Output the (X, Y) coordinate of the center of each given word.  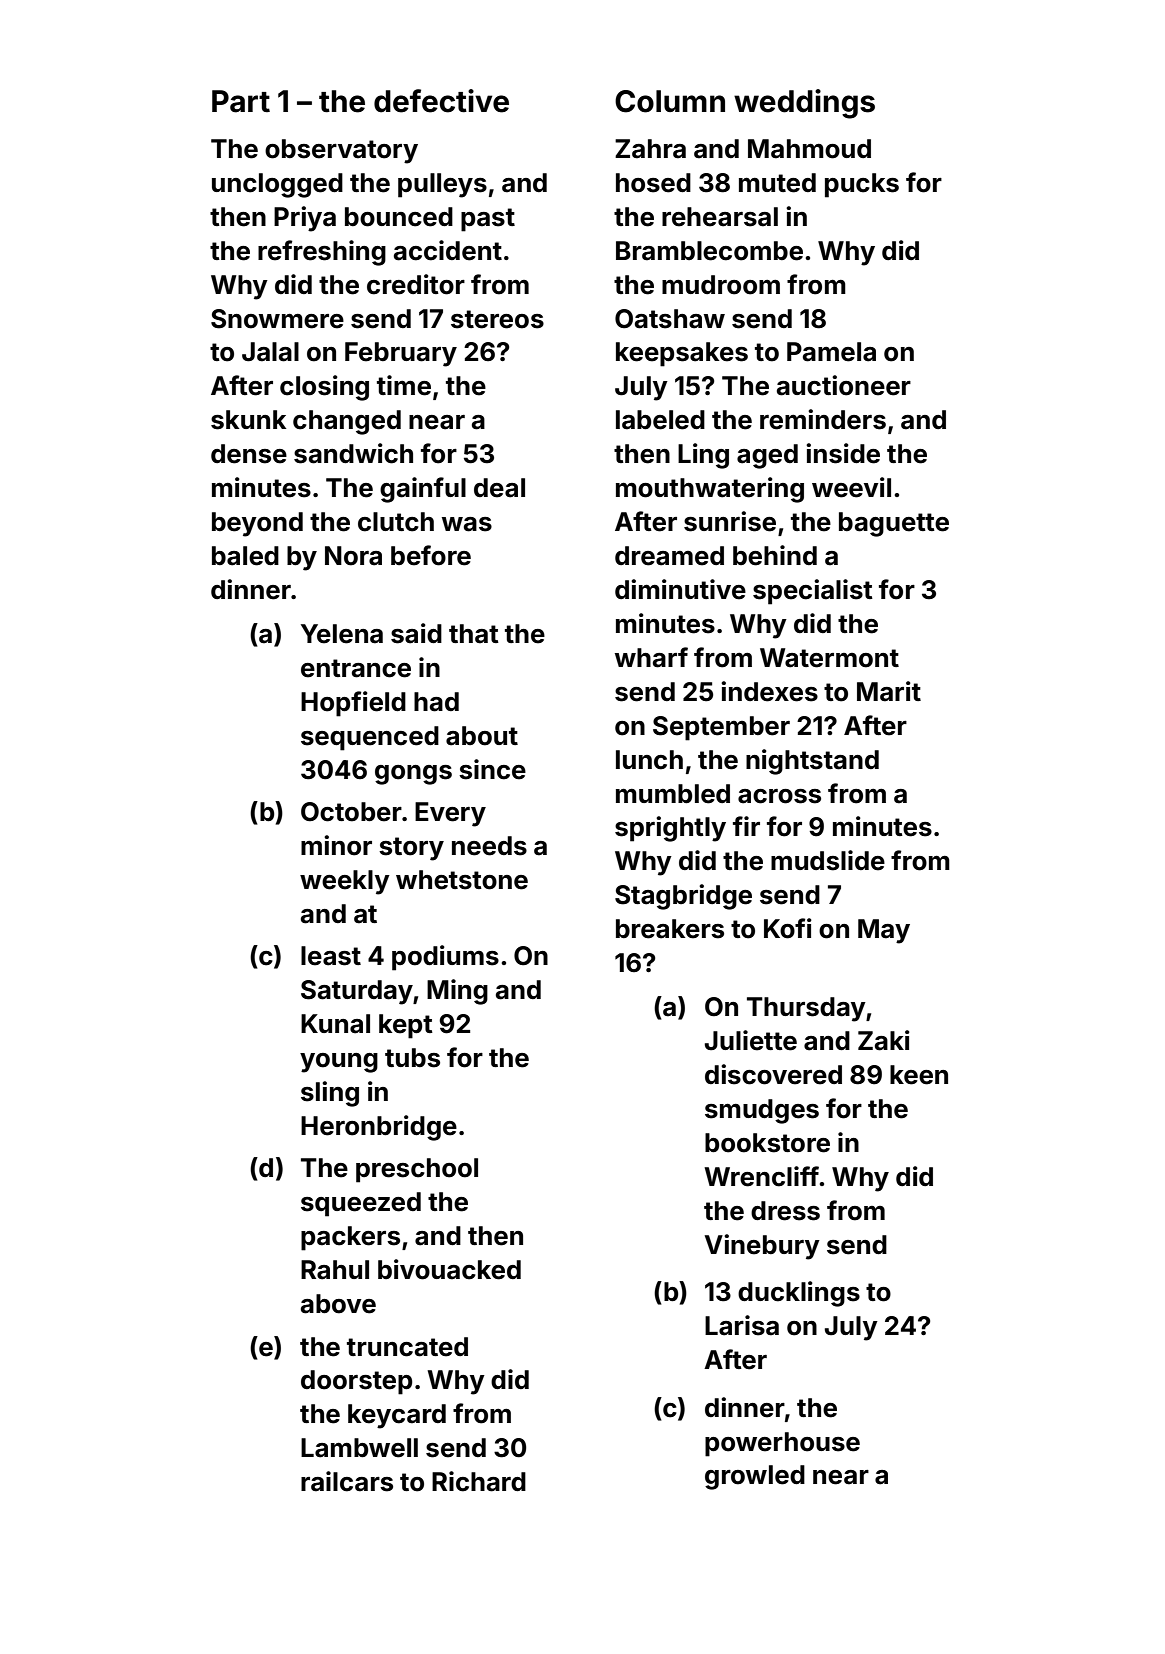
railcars (347, 1481)
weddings (804, 104)
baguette (894, 524)
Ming (457, 992)
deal (499, 488)
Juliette (751, 1040)
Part (241, 101)
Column (670, 101)
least (331, 956)
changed (347, 422)
